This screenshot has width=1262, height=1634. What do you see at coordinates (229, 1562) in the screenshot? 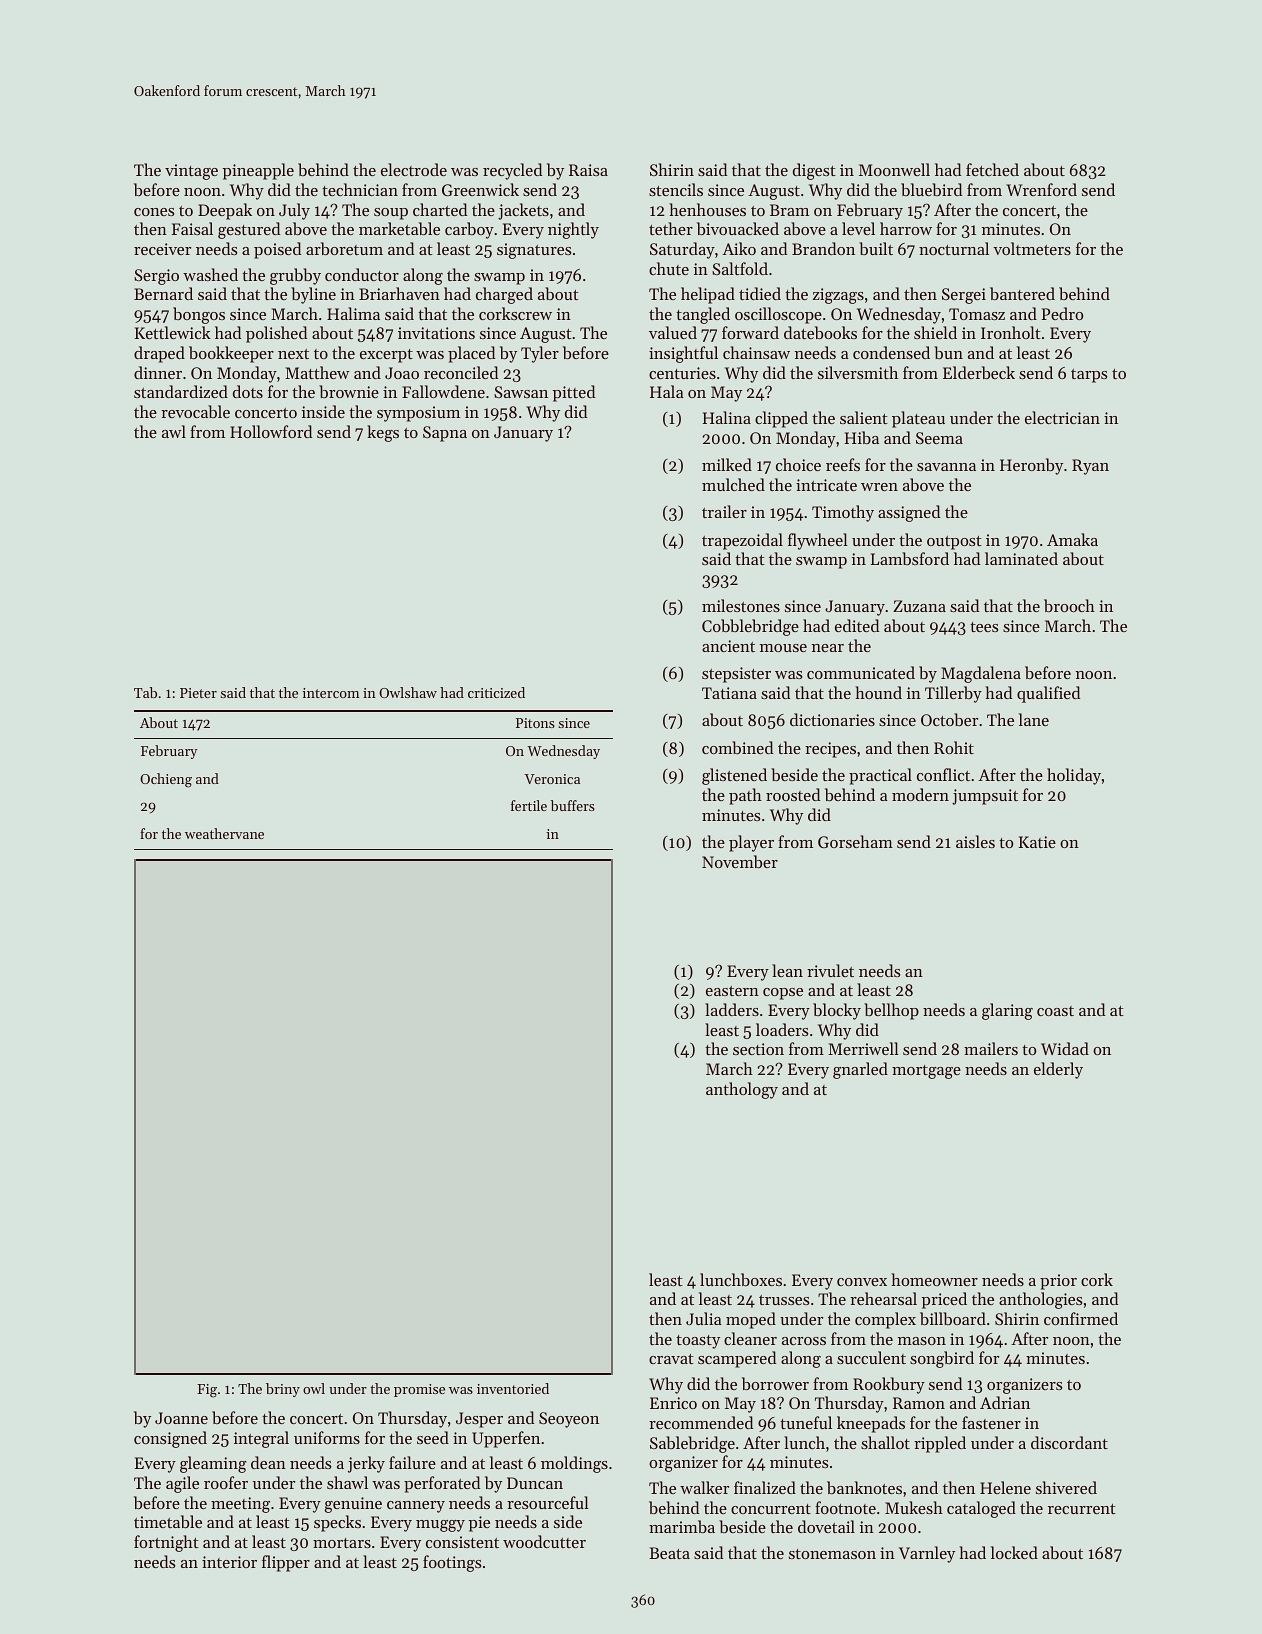
I see `interior` at bounding box center [229, 1562].
